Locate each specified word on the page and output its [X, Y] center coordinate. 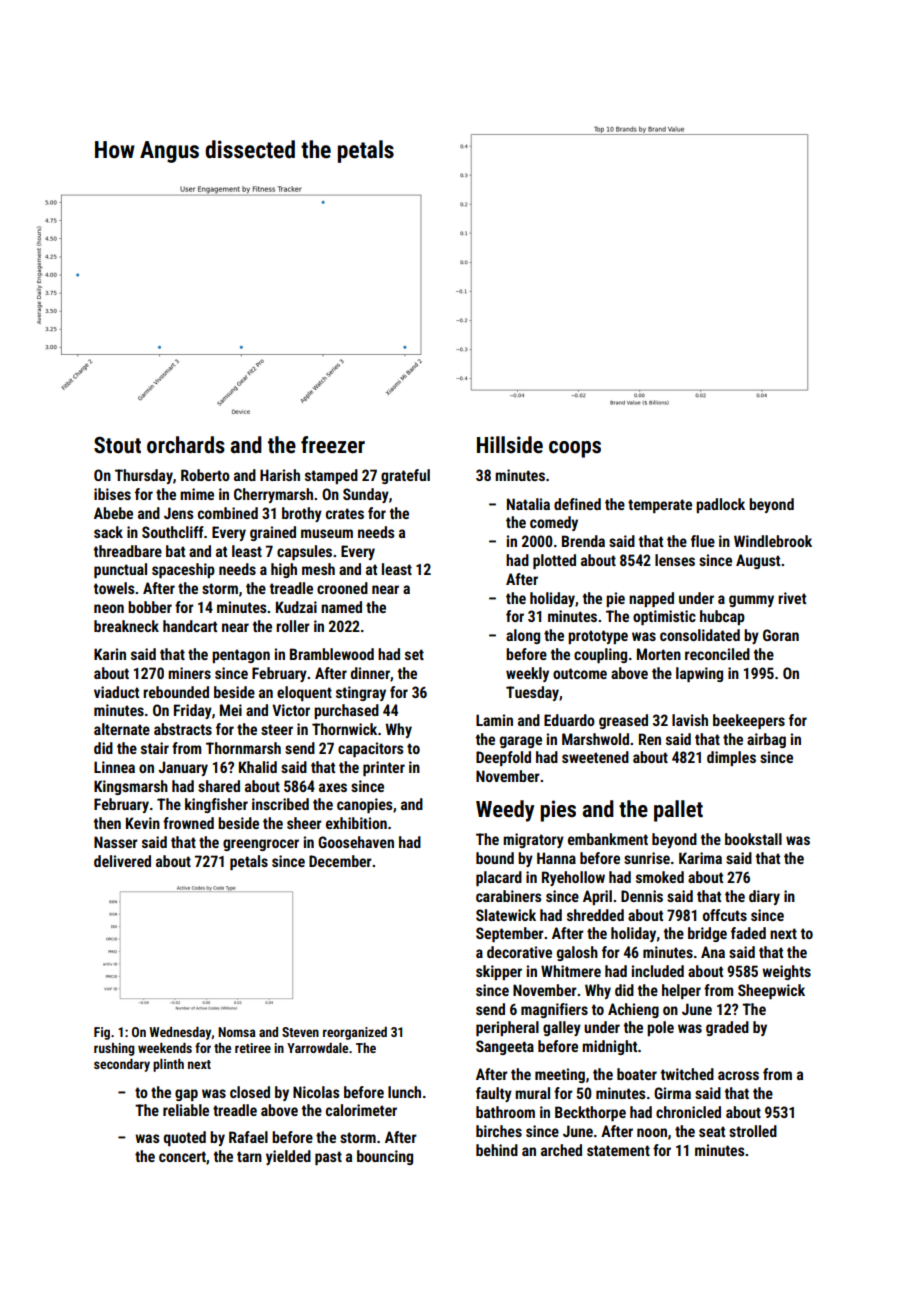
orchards [186, 445]
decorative [519, 952]
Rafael [248, 1137]
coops [575, 449]
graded [727, 1028]
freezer [333, 445]
